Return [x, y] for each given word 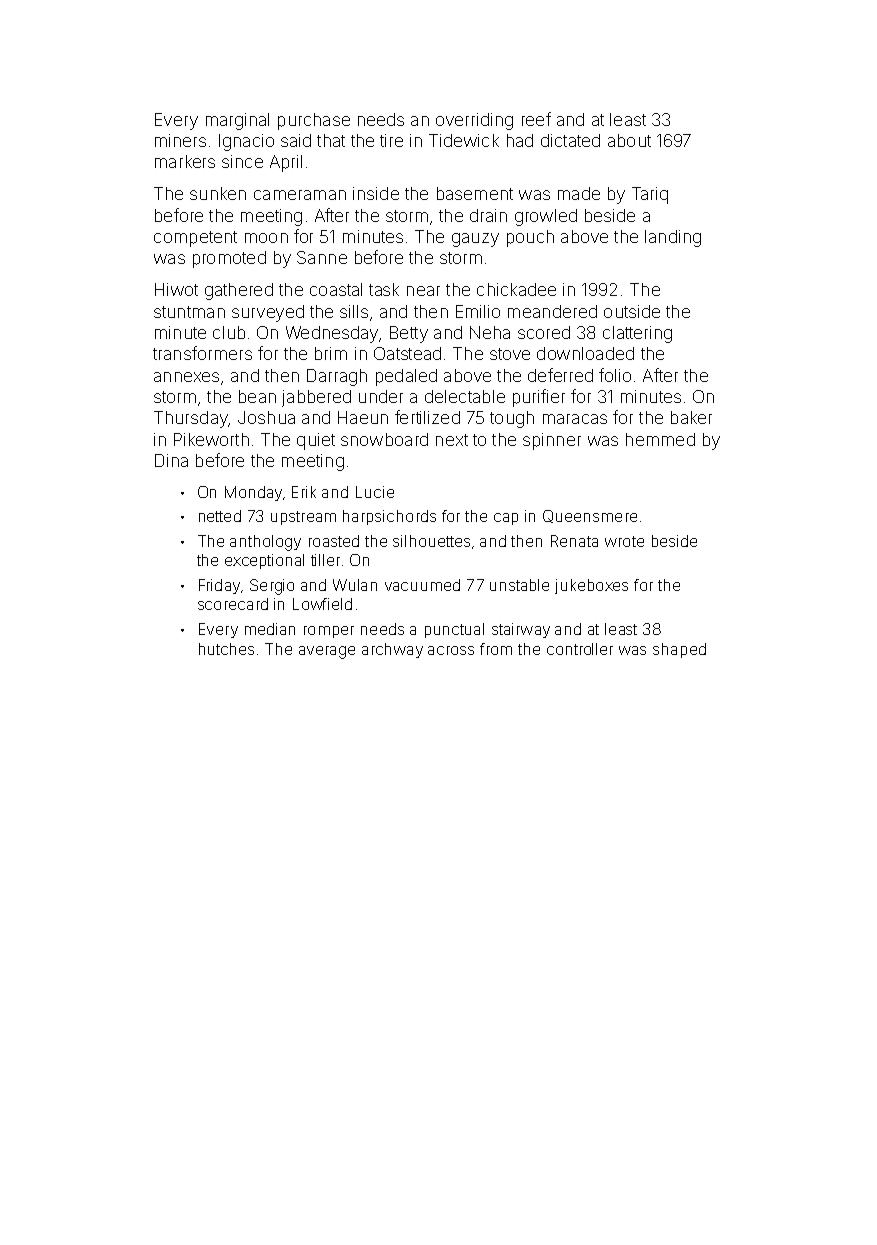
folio [615, 375]
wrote [624, 541]
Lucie [375, 492]
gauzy [475, 240]
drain [488, 215]
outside [632, 311]
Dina [171, 460]
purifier [539, 398]
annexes [186, 377]
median [270, 629]
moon [266, 238]
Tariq [650, 195]
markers [185, 161]
